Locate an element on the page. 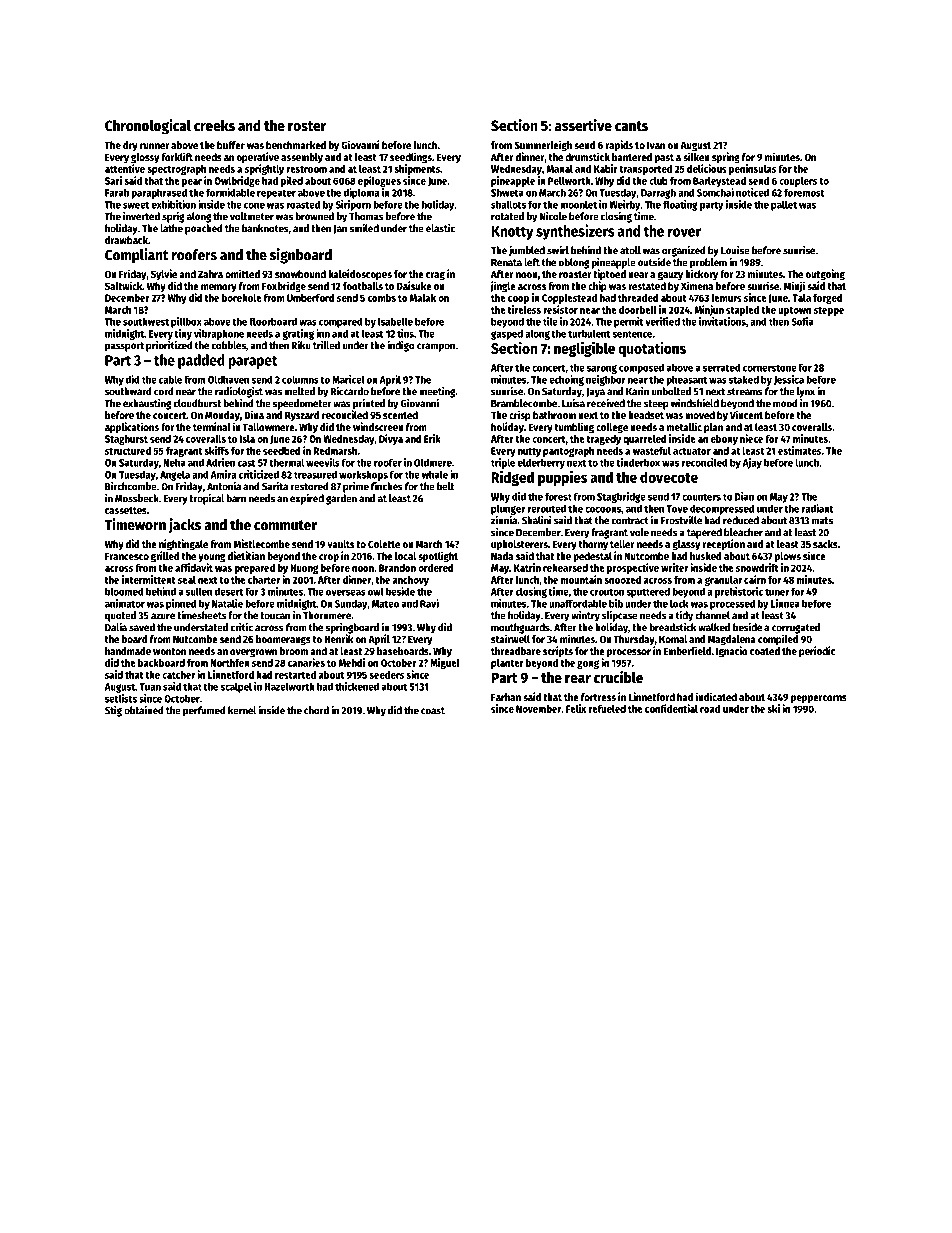  operative is located at coordinates (258, 158).
